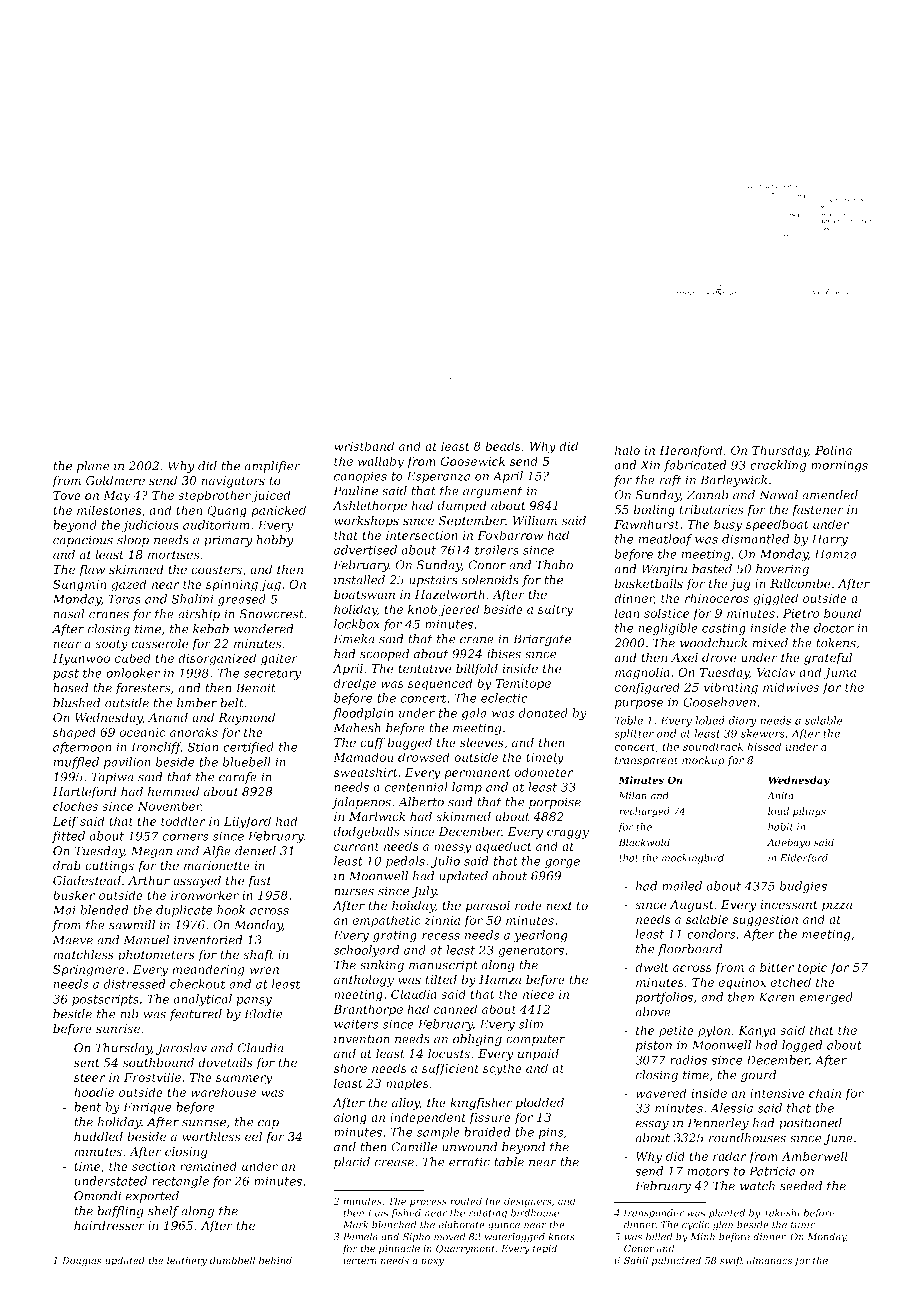  What do you see at coordinates (769, 1260) in the document?
I see `almanacs` at bounding box center [769, 1260].
